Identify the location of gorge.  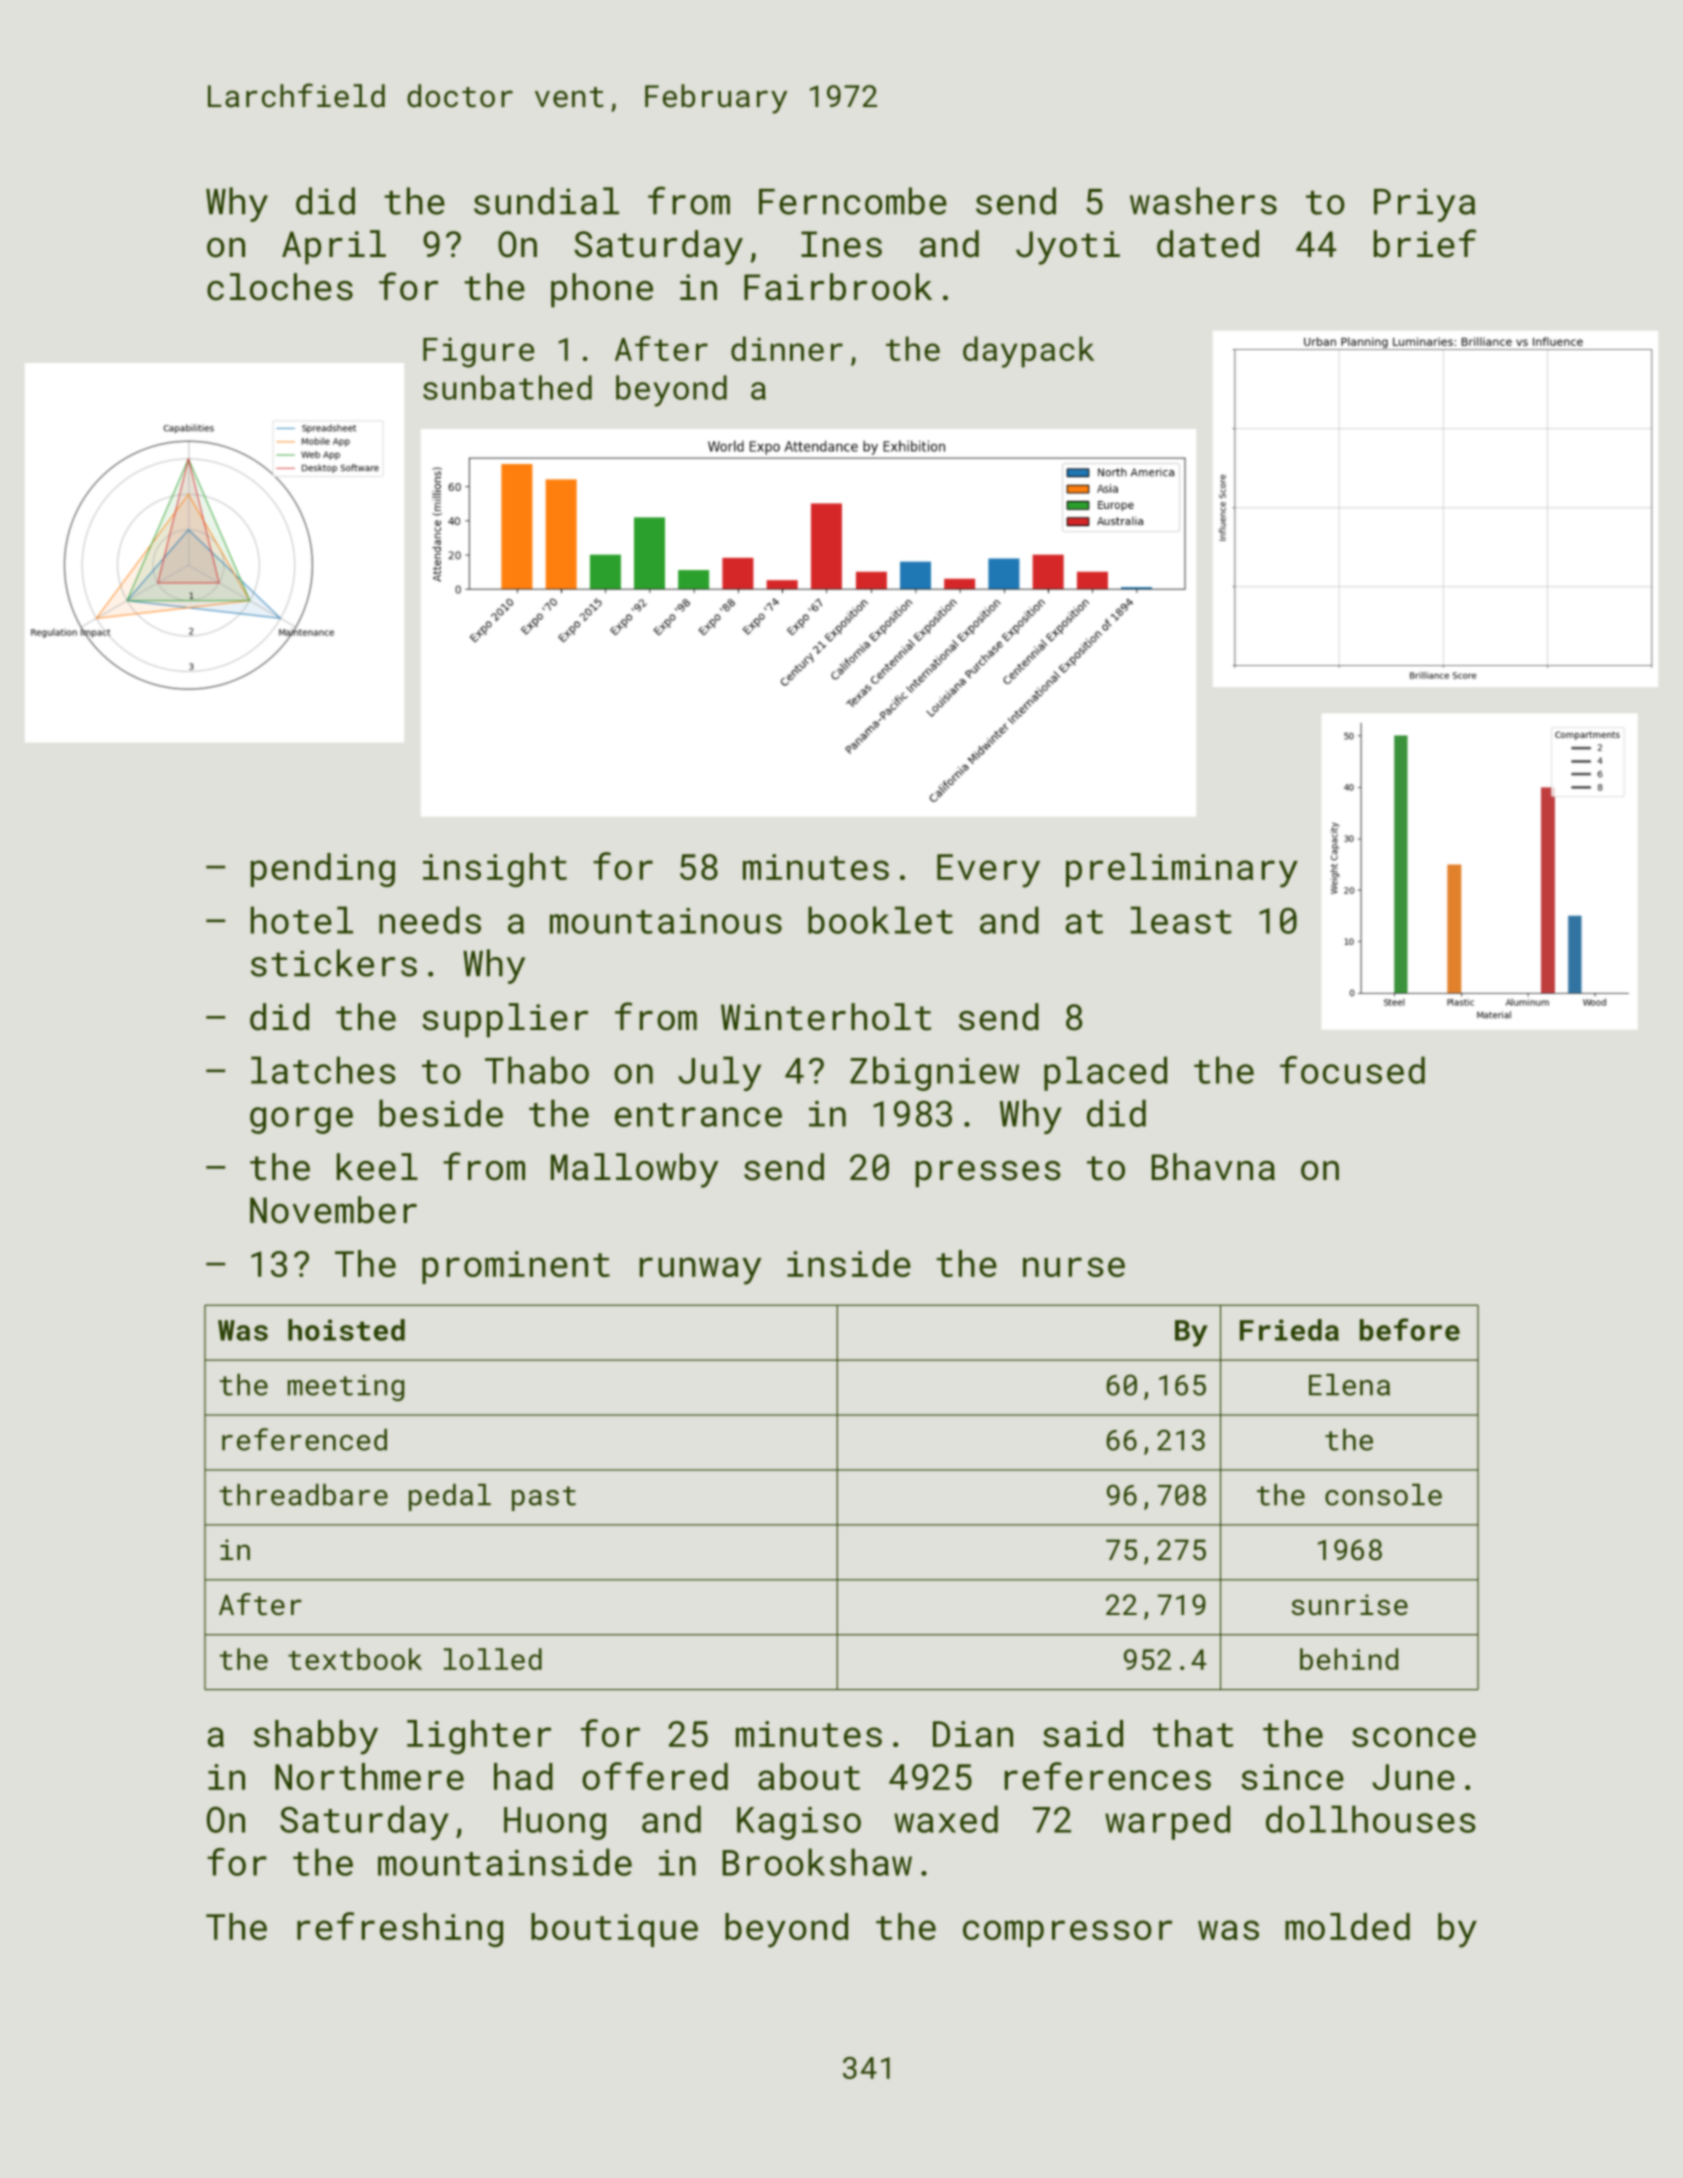
(301, 1120).
